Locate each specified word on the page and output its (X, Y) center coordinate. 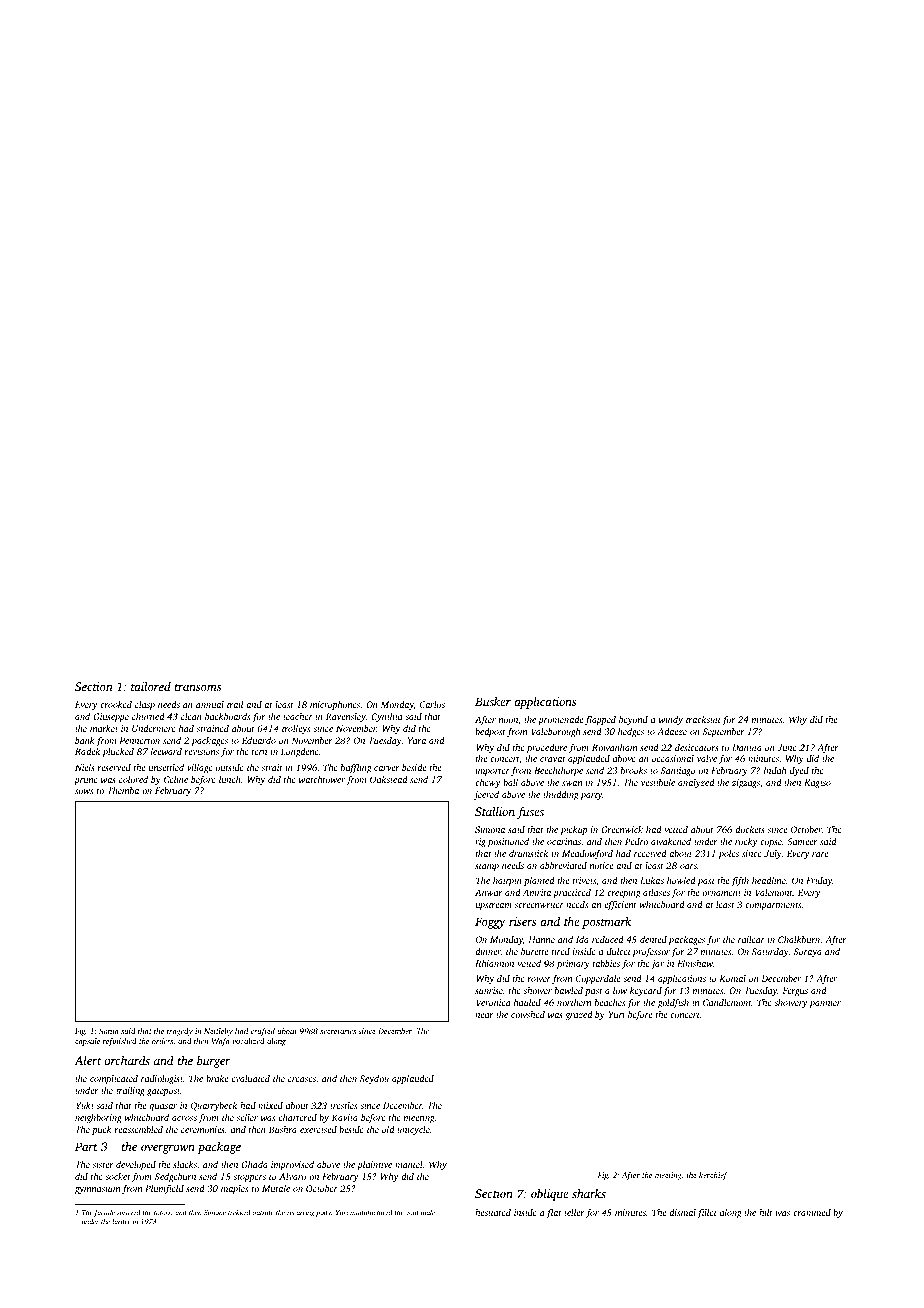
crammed (812, 1212)
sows (84, 791)
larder (121, 1221)
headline (769, 880)
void (412, 1212)
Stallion (495, 811)
